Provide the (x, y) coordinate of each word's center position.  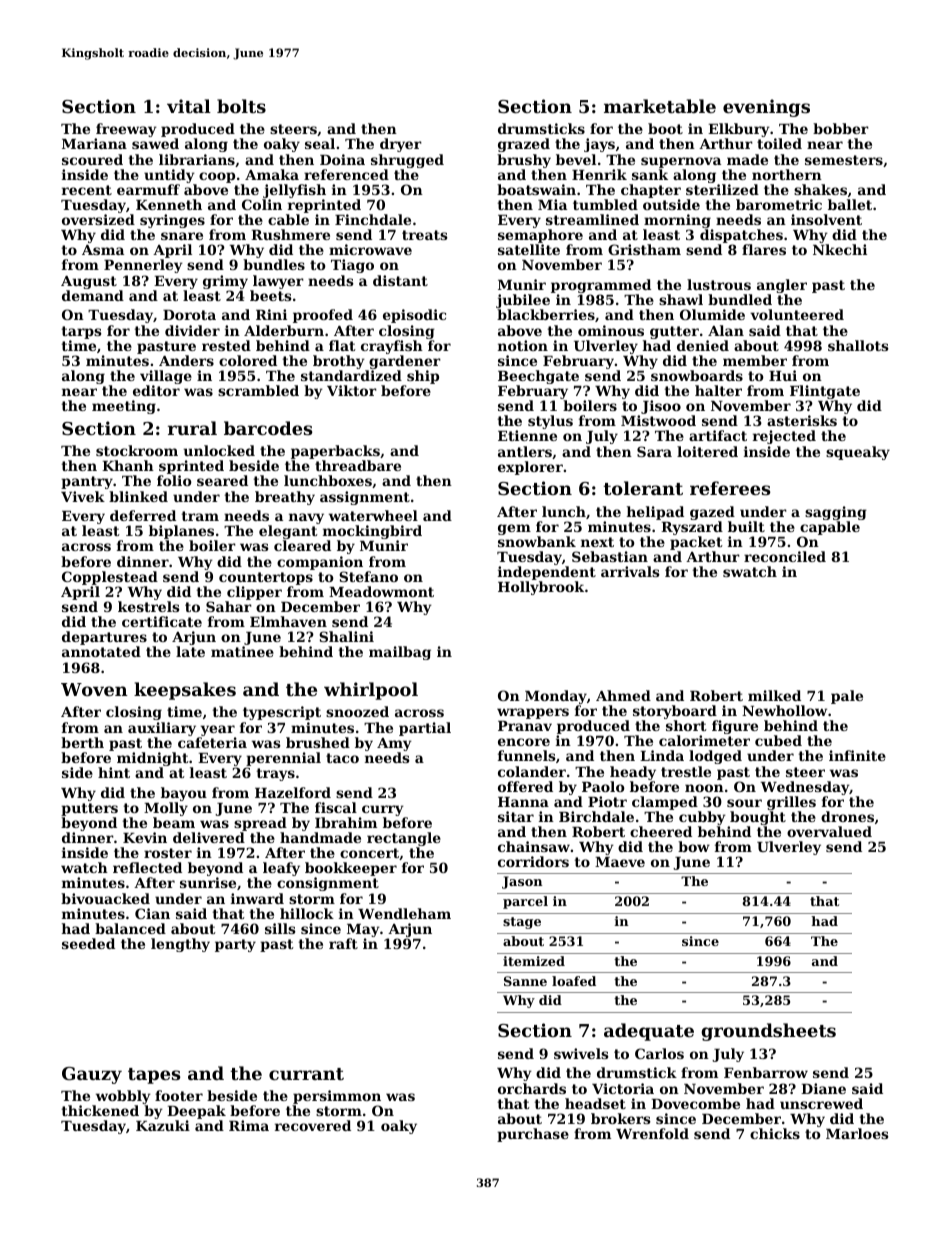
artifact (718, 435)
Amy (394, 744)
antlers (525, 451)
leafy (281, 869)
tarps (82, 332)
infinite (857, 755)
